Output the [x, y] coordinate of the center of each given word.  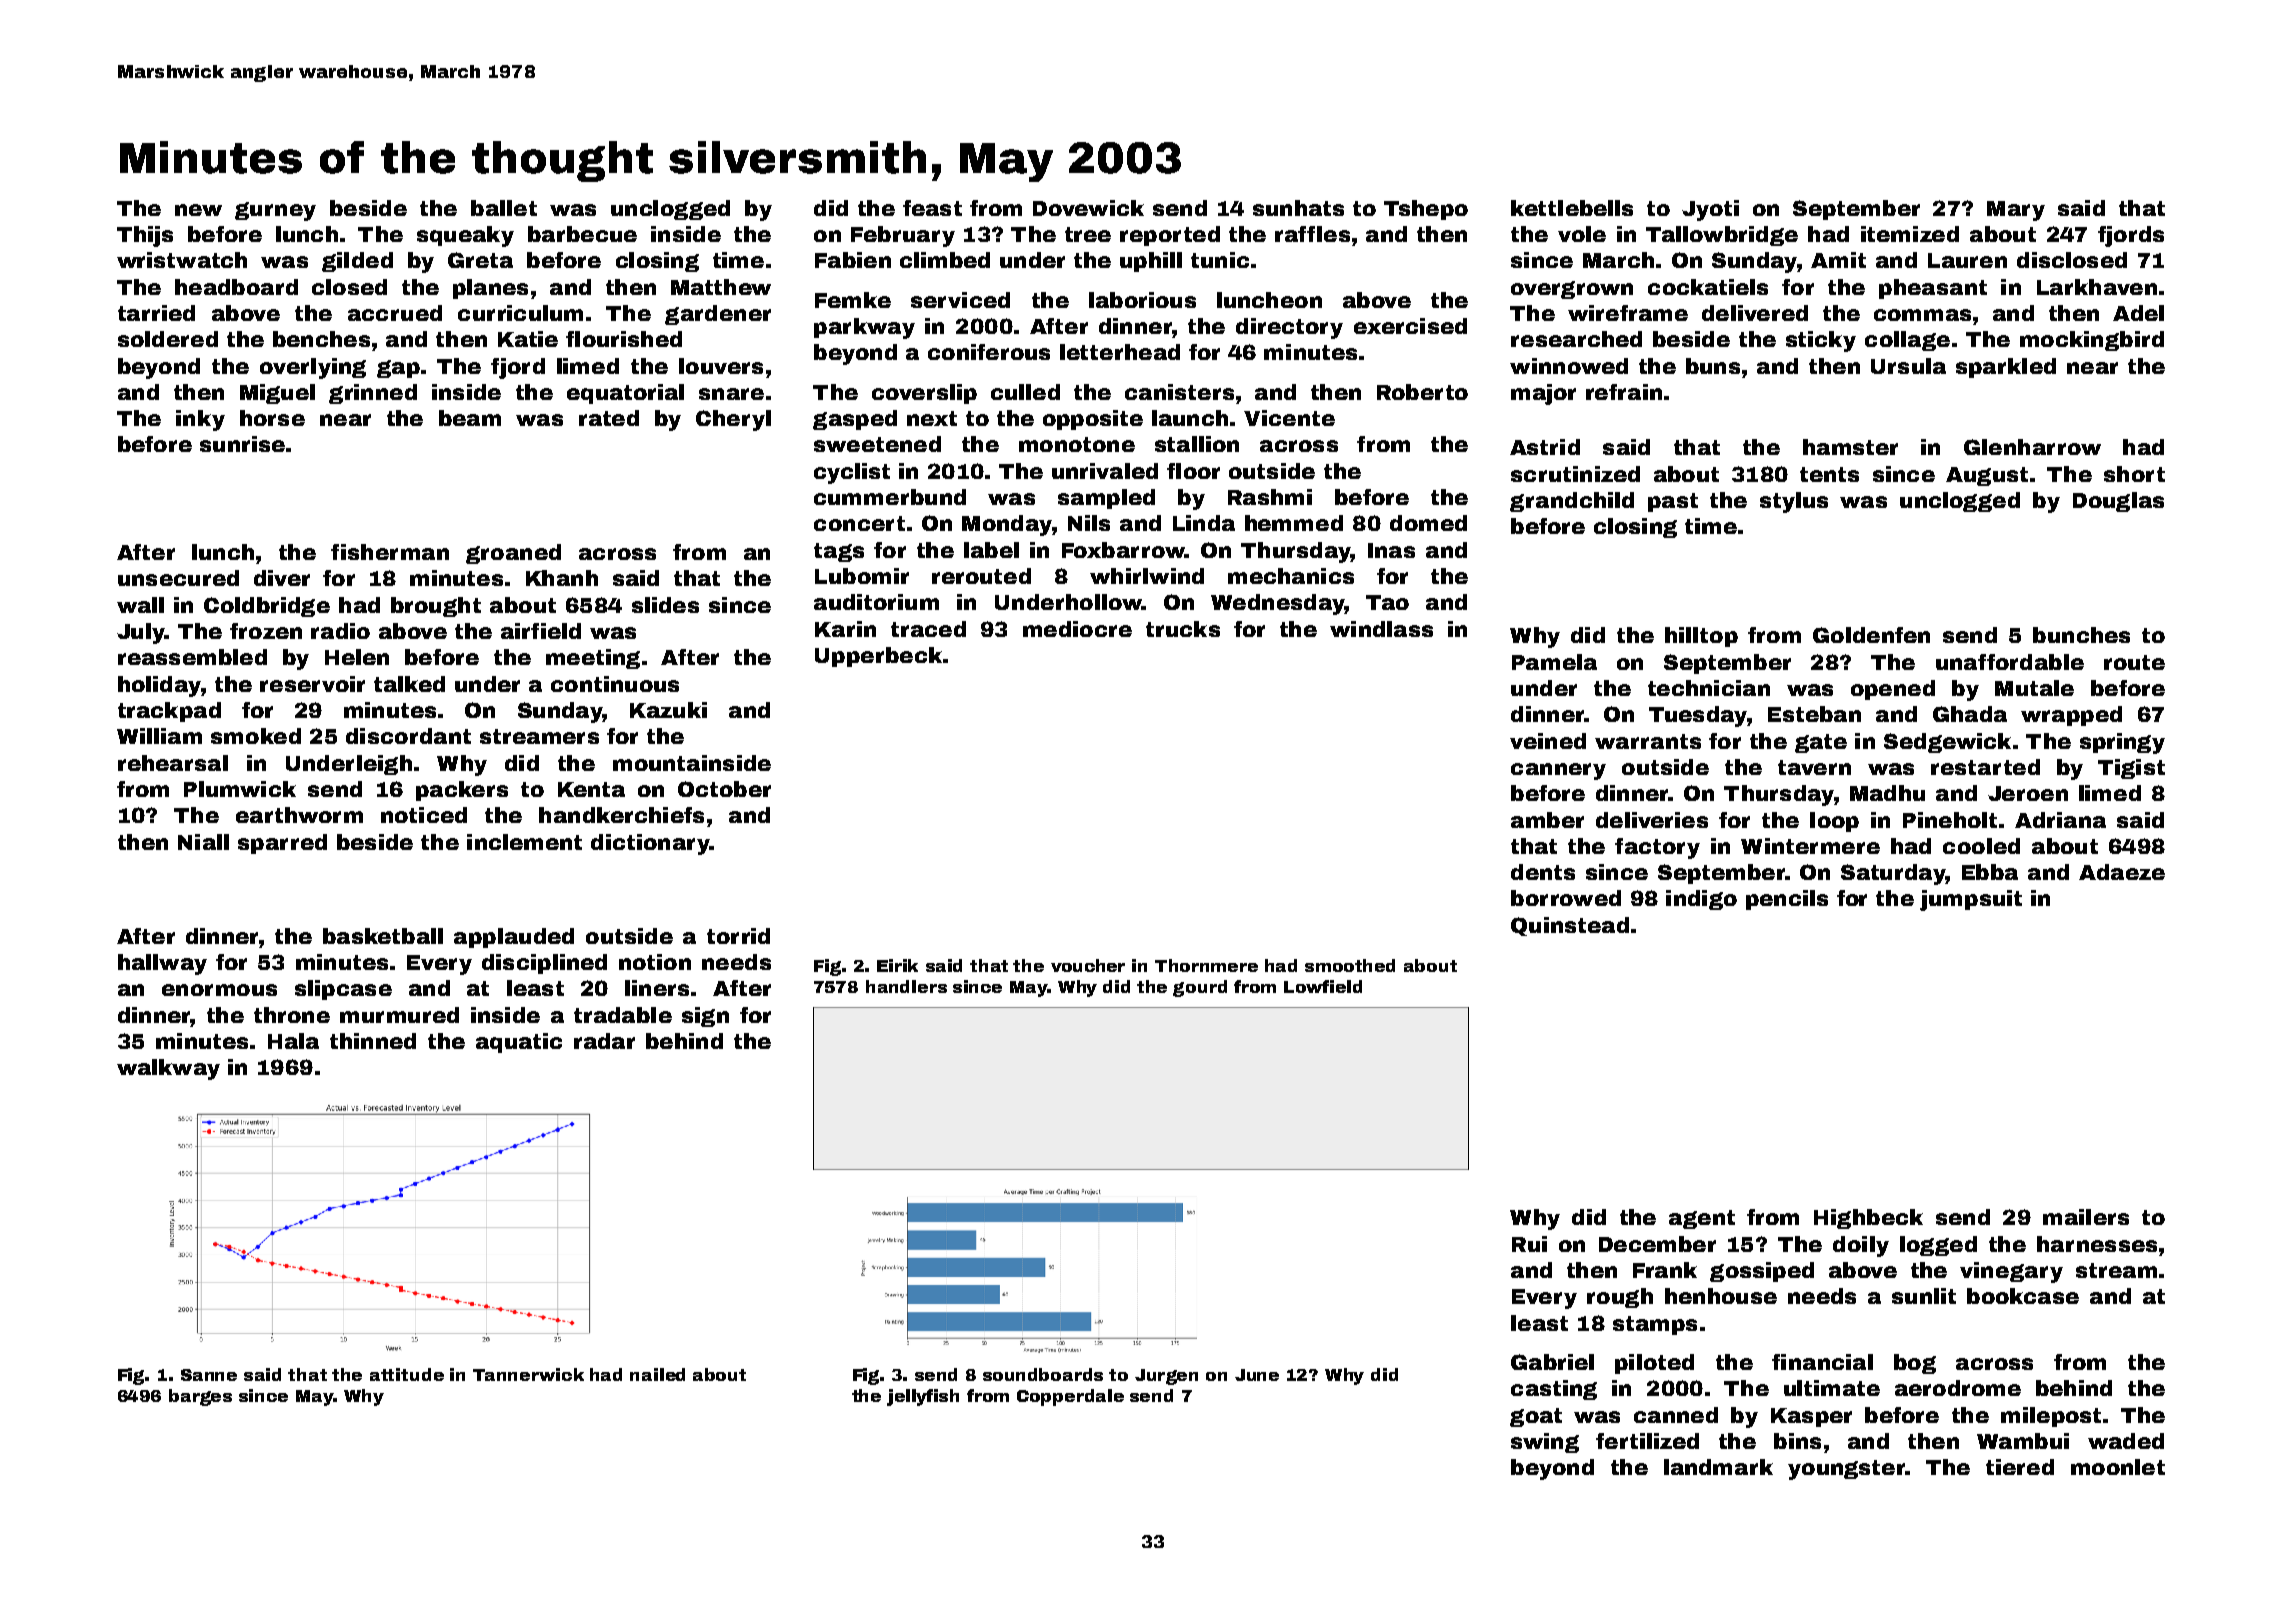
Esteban [1814, 714]
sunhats [1298, 208]
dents [1543, 872]
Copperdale [1070, 1397]
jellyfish [923, 1397]
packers [462, 791]
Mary [2016, 211]
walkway [168, 1069]
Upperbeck [878, 657]
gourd [1200, 988]
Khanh [562, 578]
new [198, 210]
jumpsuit [1971, 900]
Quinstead [1570, 926]
